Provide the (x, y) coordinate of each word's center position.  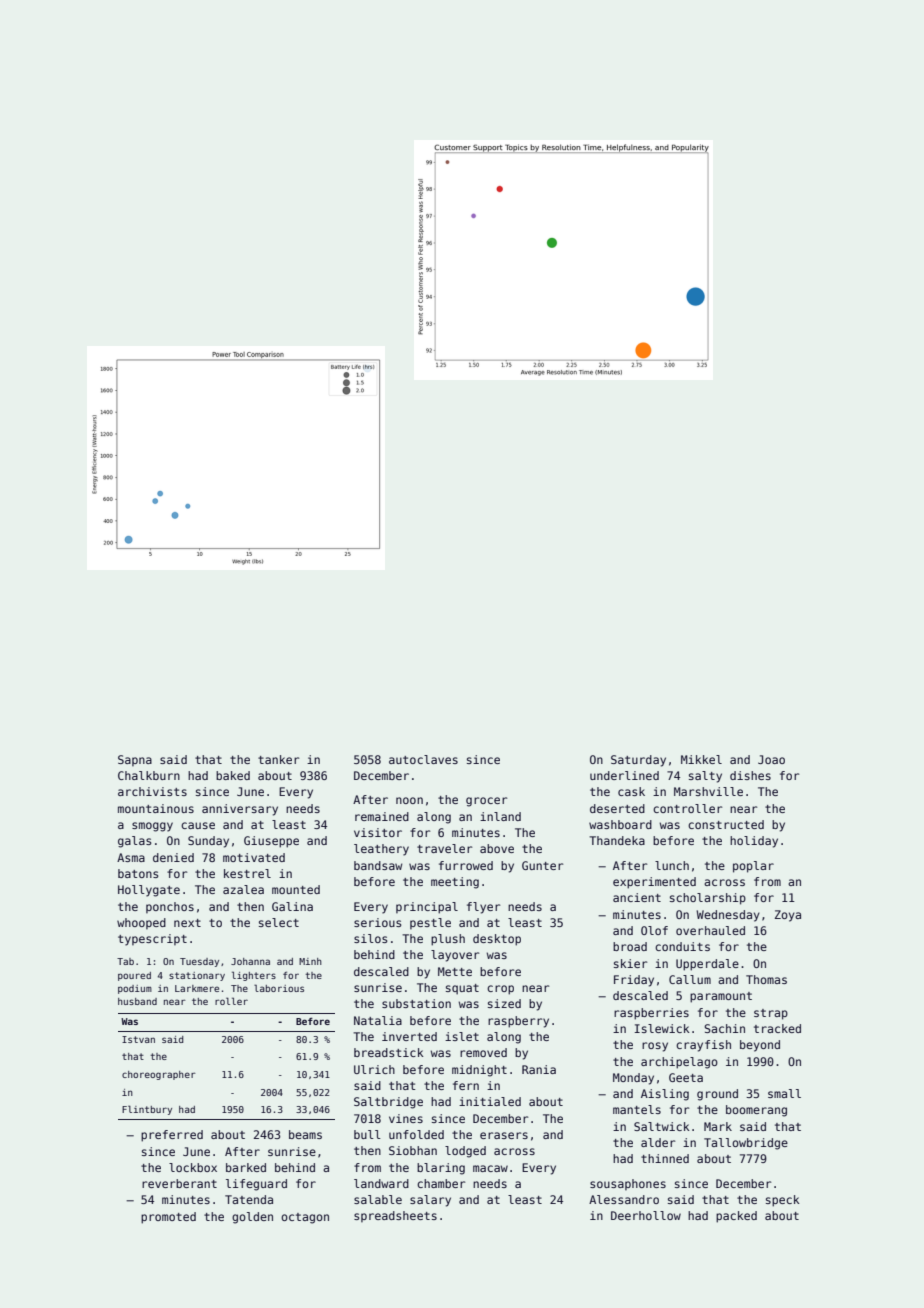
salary (430, 1201)
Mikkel (701, 759)
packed (736, 1217)
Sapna (135, 760)
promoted (168, 1218)
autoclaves (423, 759)
